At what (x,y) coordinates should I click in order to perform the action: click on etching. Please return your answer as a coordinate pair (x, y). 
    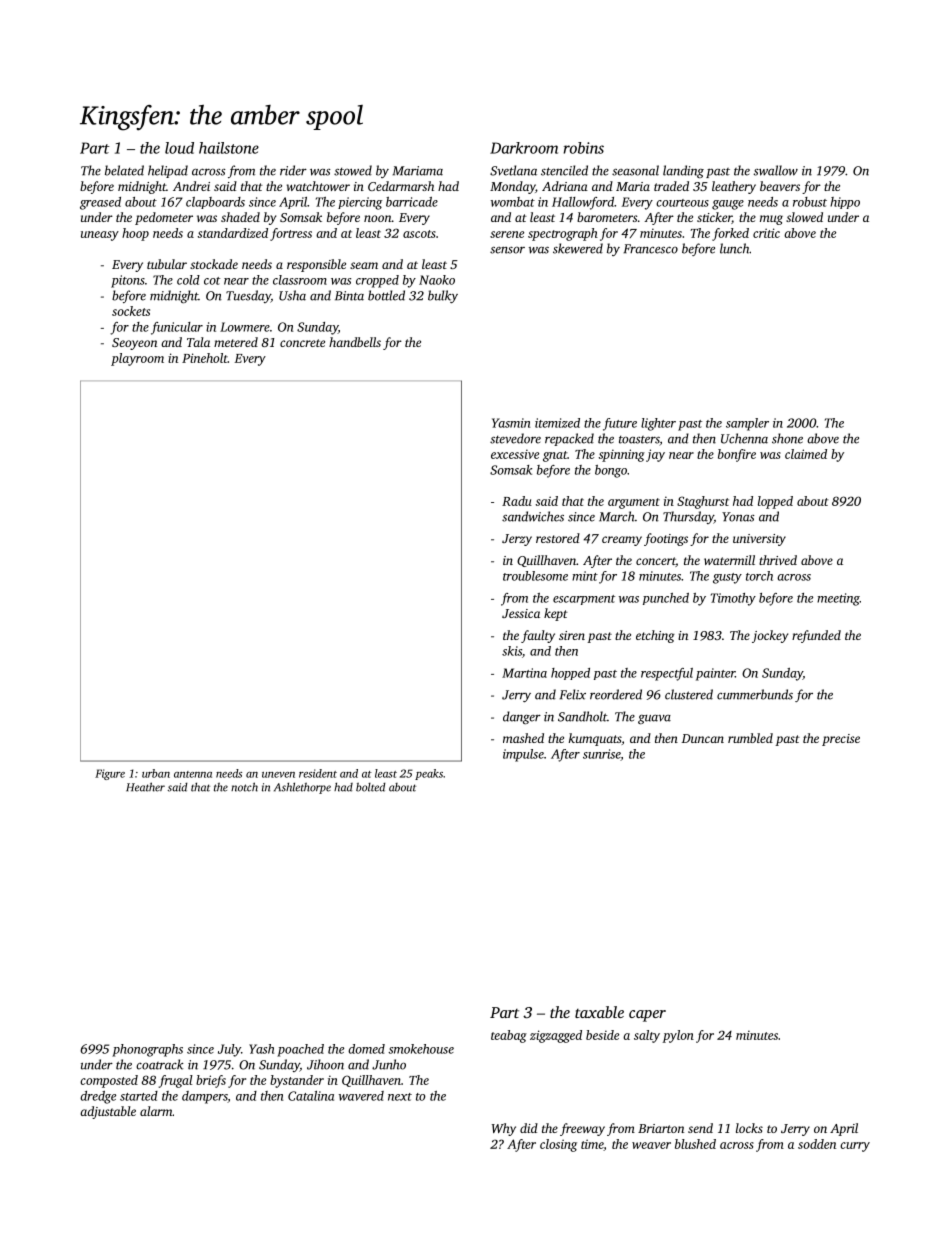
    Looking at the image, I should click on (655, 636).
